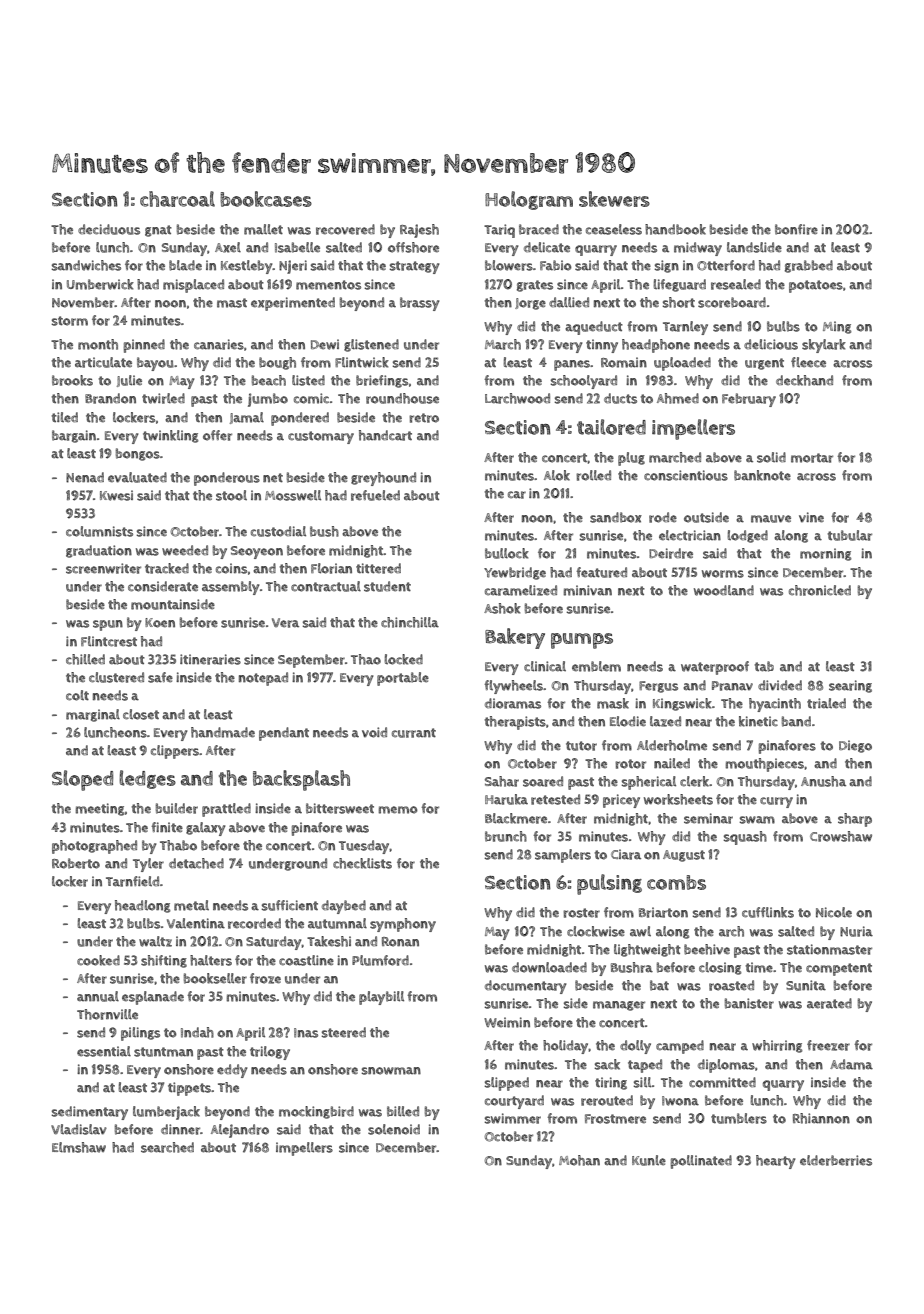 This screenshot has height=1314, width=924. Describe the element at coordinates (175, 752) in the screenshot. I see `clippers` at that location.
